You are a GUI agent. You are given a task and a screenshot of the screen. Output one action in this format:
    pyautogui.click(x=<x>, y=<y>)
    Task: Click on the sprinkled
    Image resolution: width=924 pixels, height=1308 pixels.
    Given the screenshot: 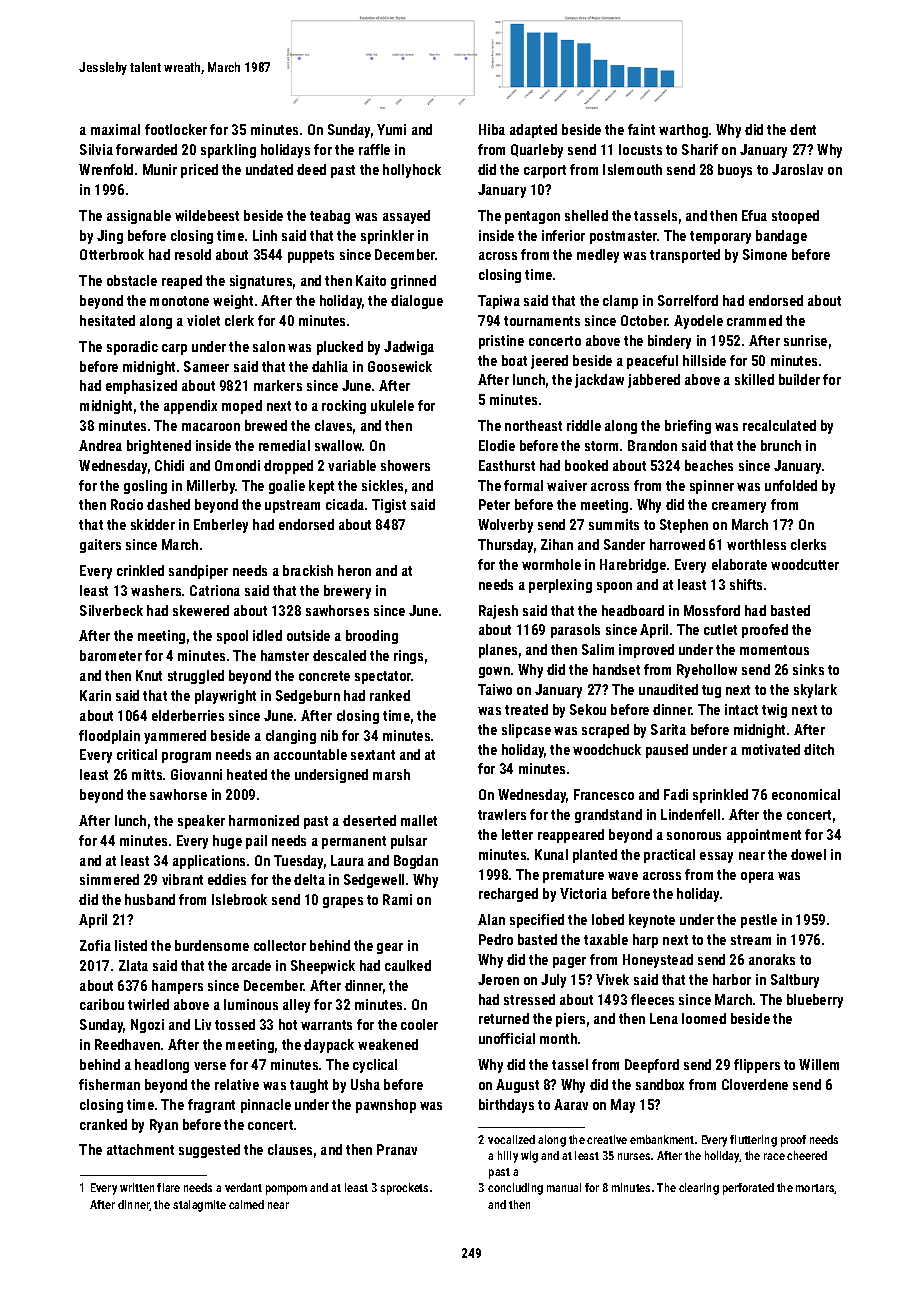 What is the action you would take?
    pyautogui.click(x=720, y=796)
